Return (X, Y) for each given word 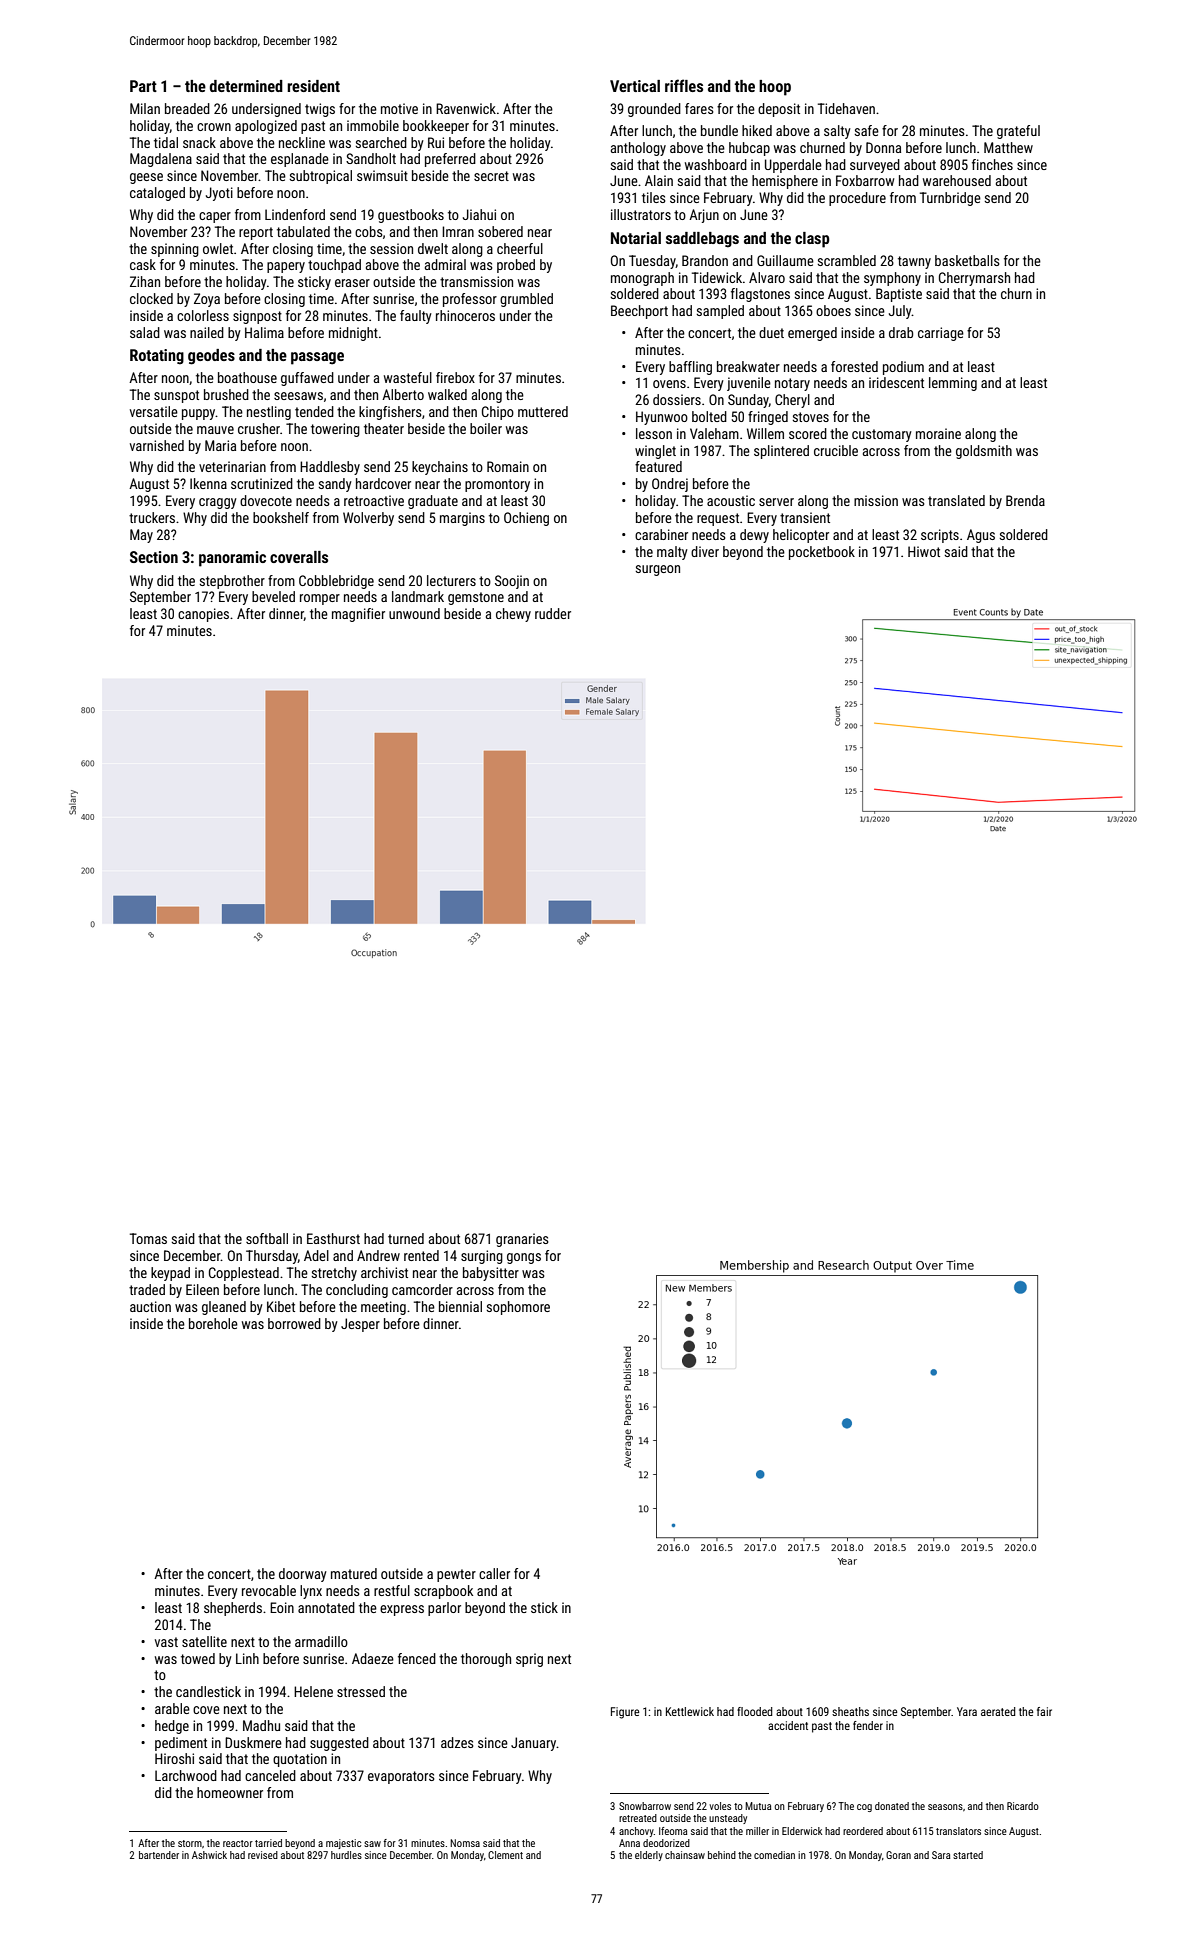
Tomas (148, 1238)
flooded (754, 1711)
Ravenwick (466, 108)
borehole (213, 1323)
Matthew (1008, 147)
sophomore (518, 1308)
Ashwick (209, 1855)
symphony (892, 279)
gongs (524, 1258)
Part (143, 86)
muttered (543, 411)
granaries (522, 1240)
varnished (157, 445)
